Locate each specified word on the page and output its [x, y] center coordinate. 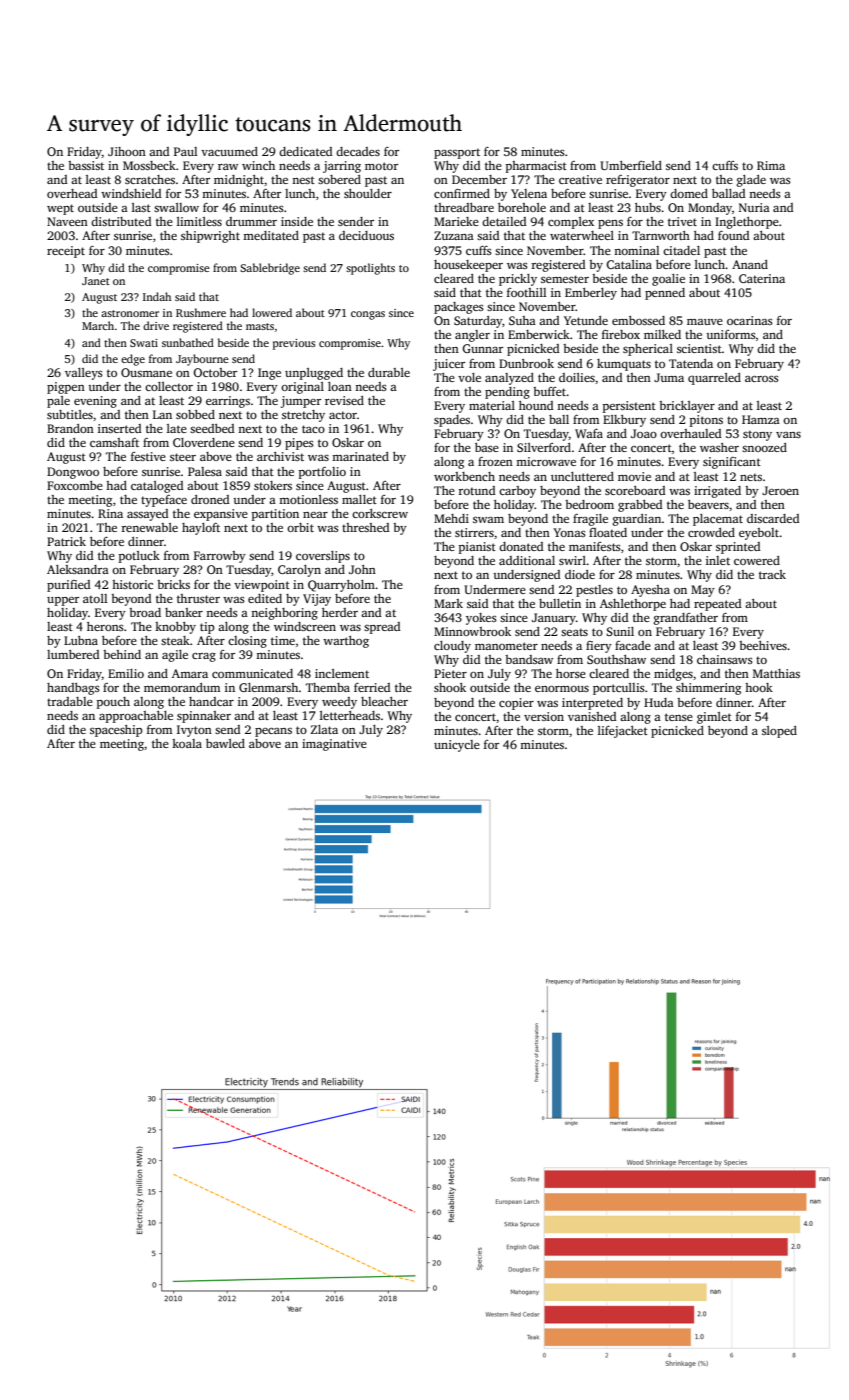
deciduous [366, 235]
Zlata [324, 729]
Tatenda [691, 363]
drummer [251, 221]
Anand [750, 264]
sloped [779, 732]
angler [472, 336]
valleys [84, 374]
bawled [225, 743]
